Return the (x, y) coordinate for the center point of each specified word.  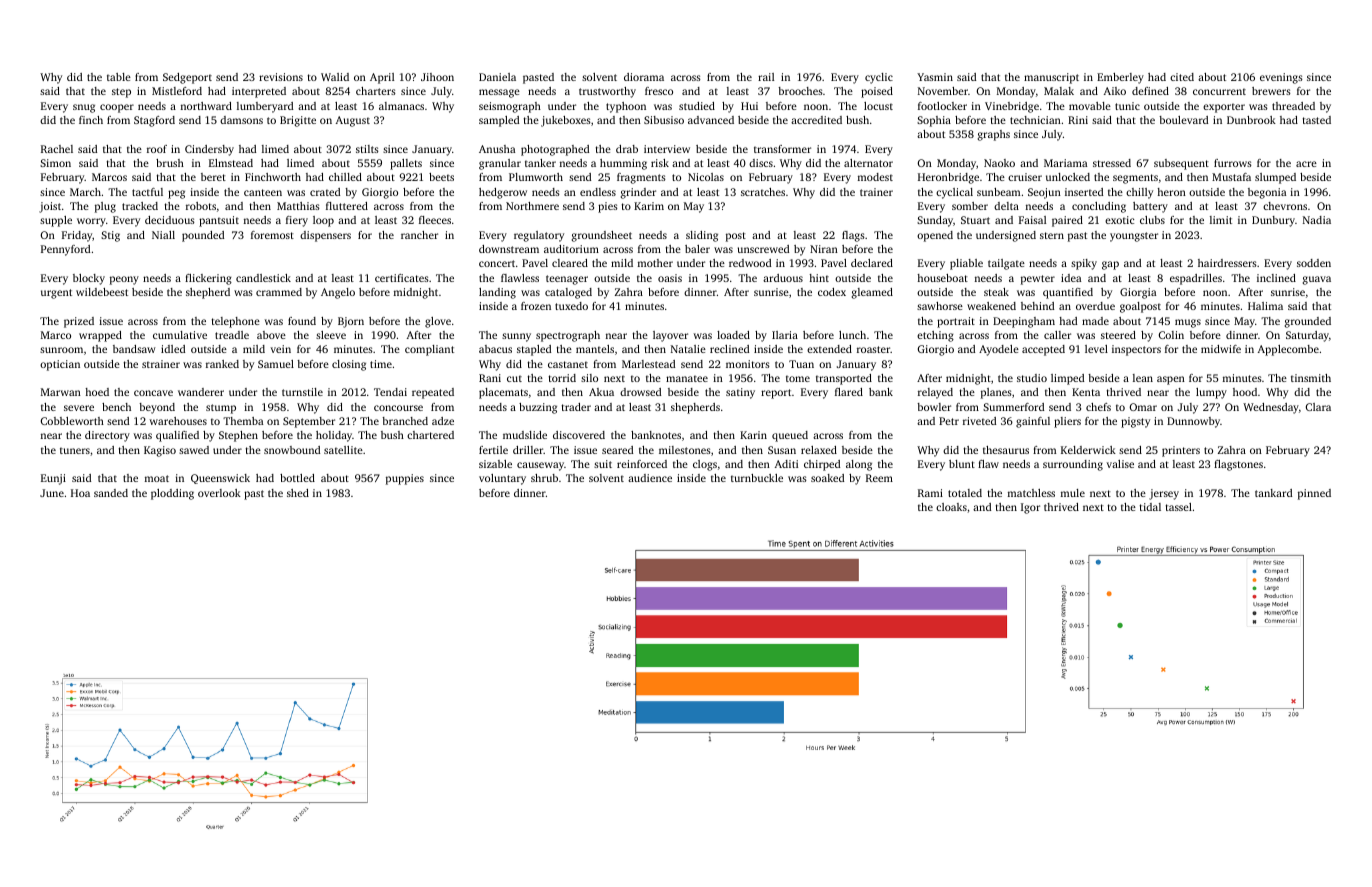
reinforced (642, 464)
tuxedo (571, 306)
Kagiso (160, 451)
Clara (1318, 407)
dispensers (325, 236)
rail (766, 77)
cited (1182, 77)
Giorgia (1138, 293)
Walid (335, 77)
